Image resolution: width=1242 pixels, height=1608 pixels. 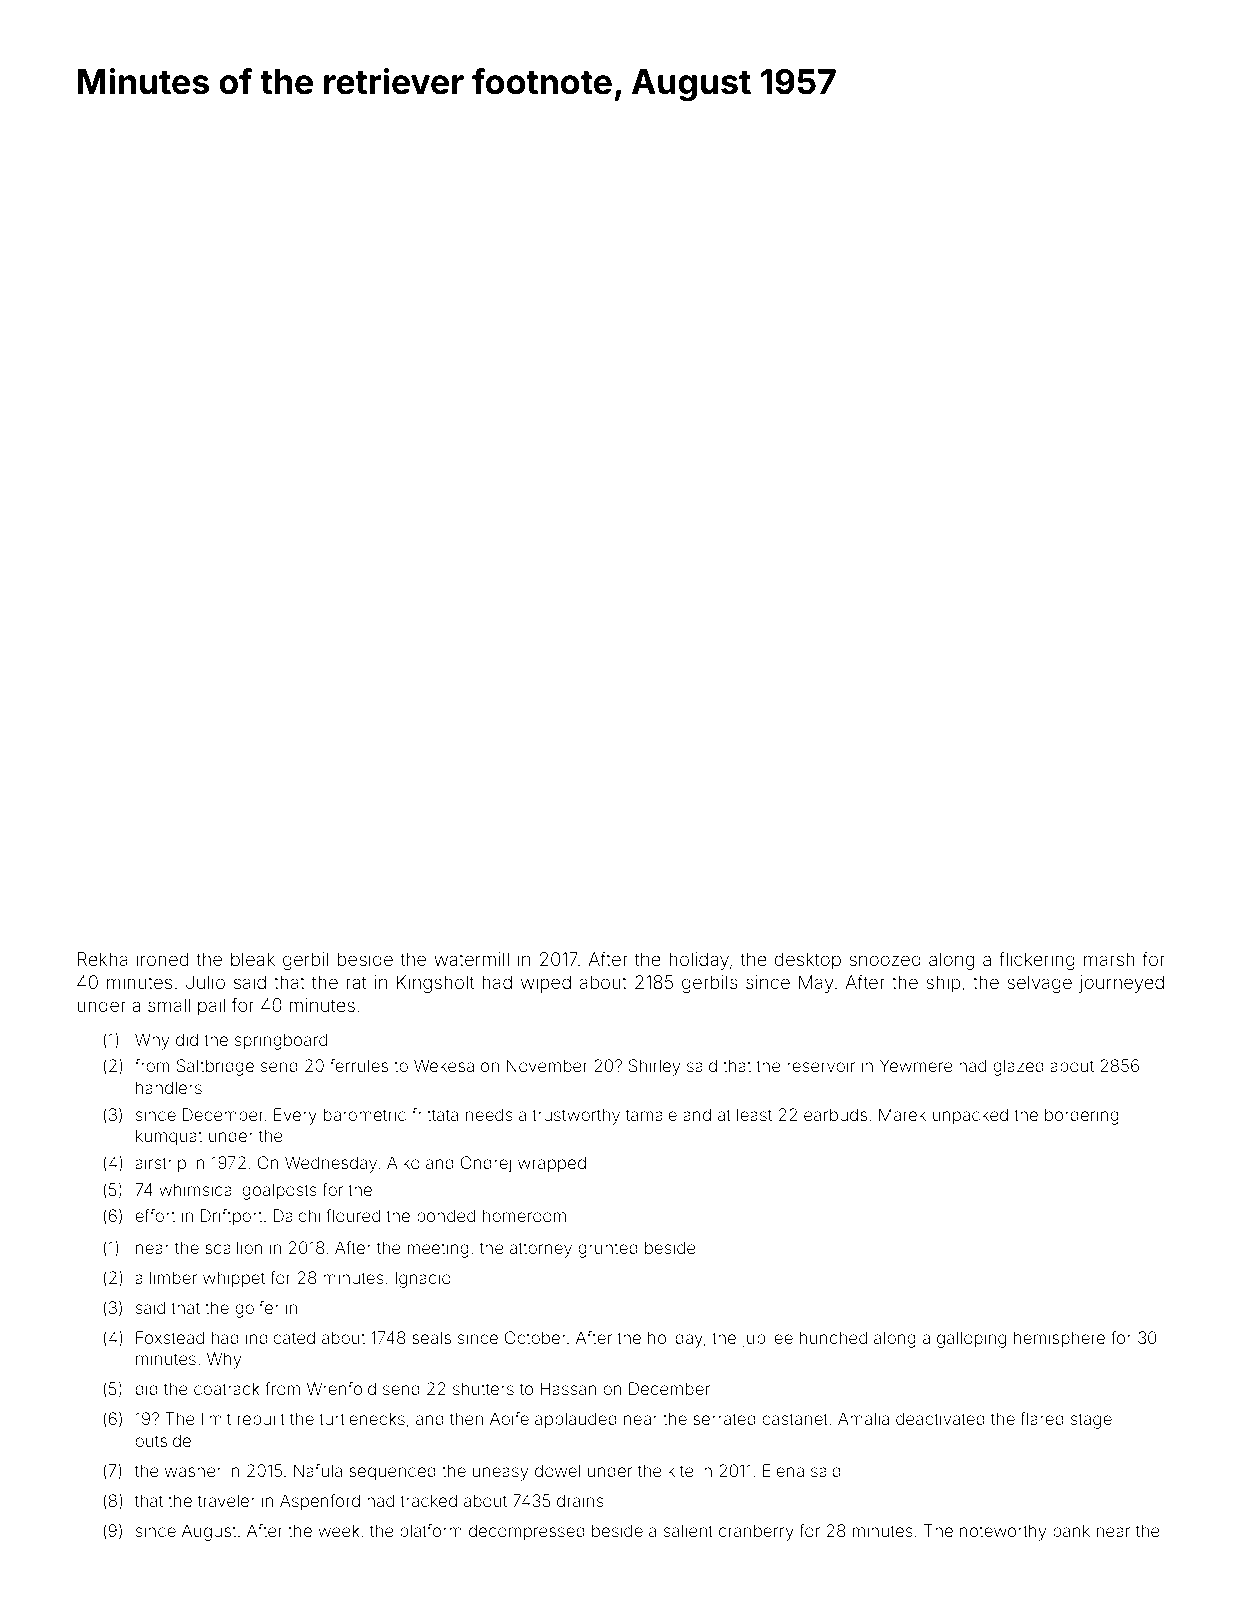 I want to click on kumquat, so click(x=169, y=1137).
